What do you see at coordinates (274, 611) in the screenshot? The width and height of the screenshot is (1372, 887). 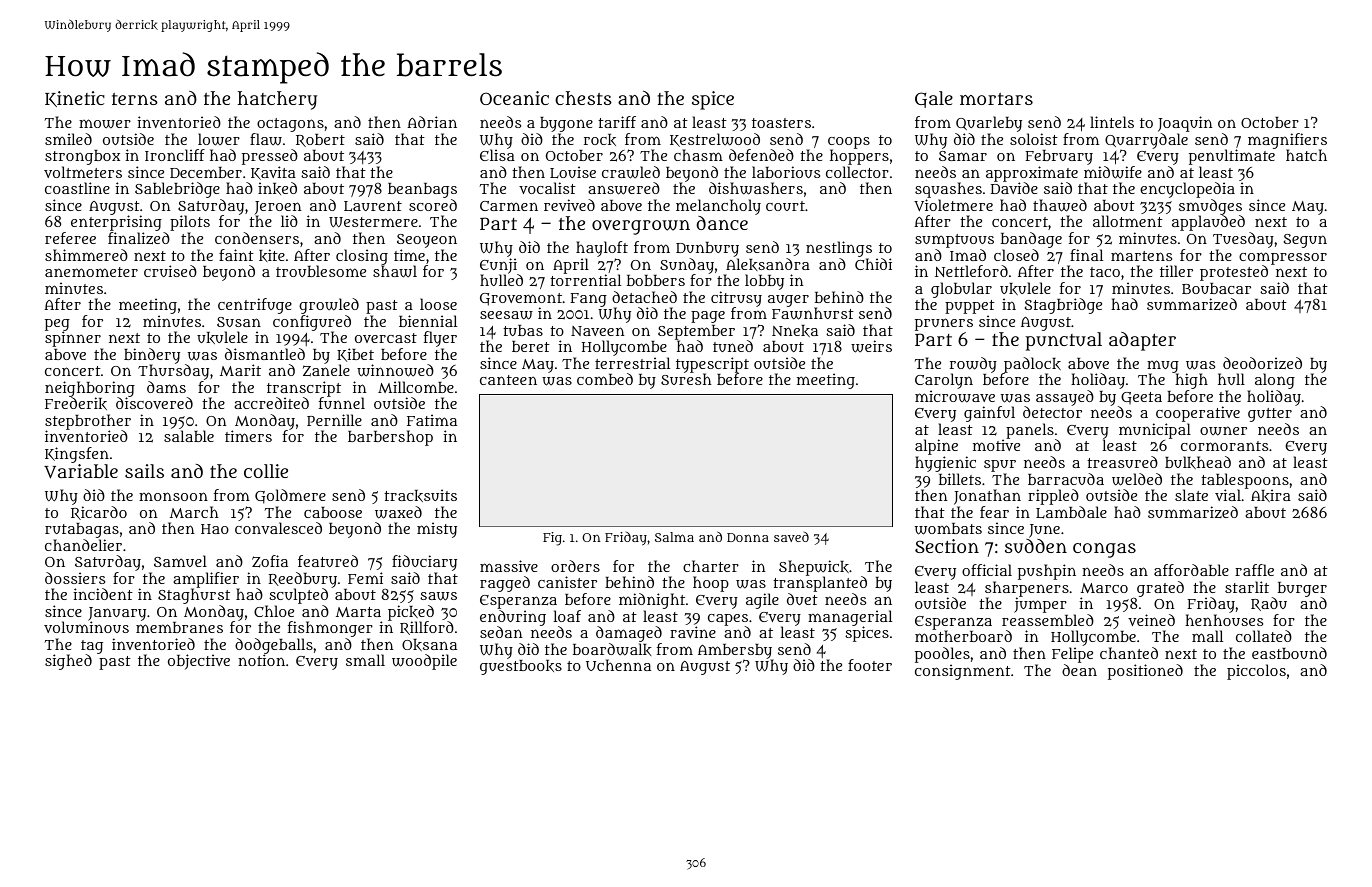 I see `Chloe` at bounding box center [274, 611].
